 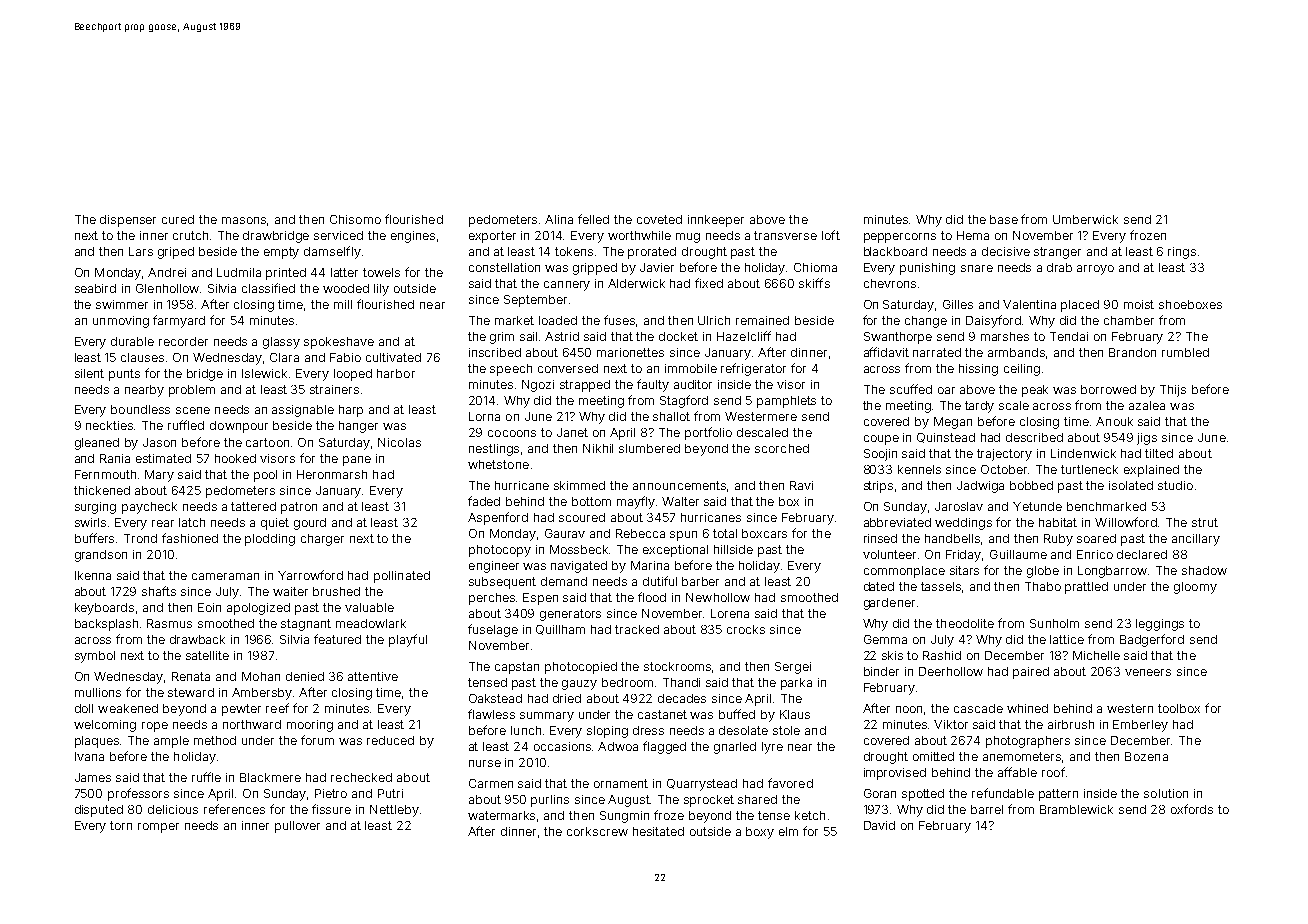 I want to click on James, so click(x=93, y=777).
